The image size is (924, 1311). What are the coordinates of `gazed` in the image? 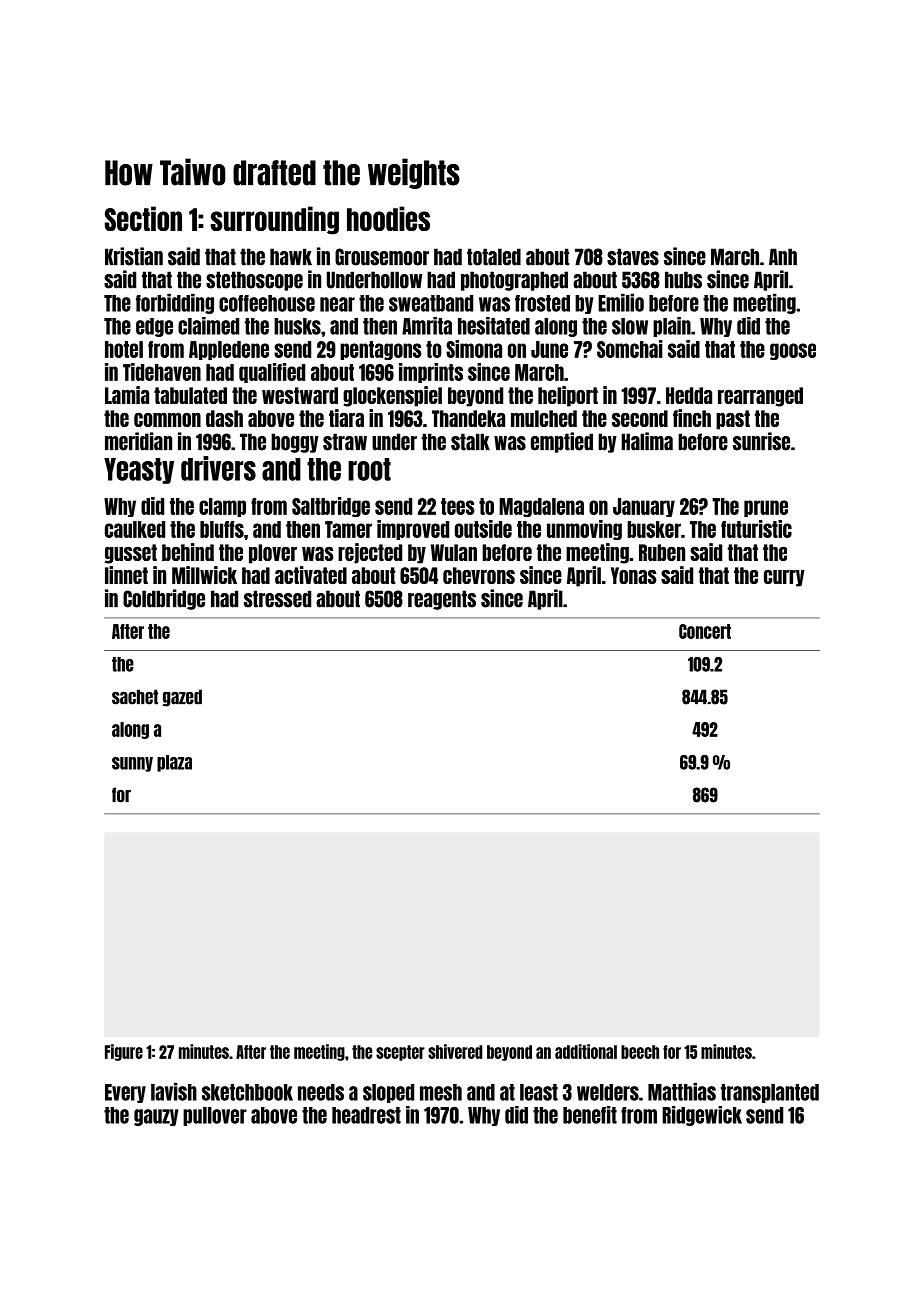 It's located at (182, 698).
